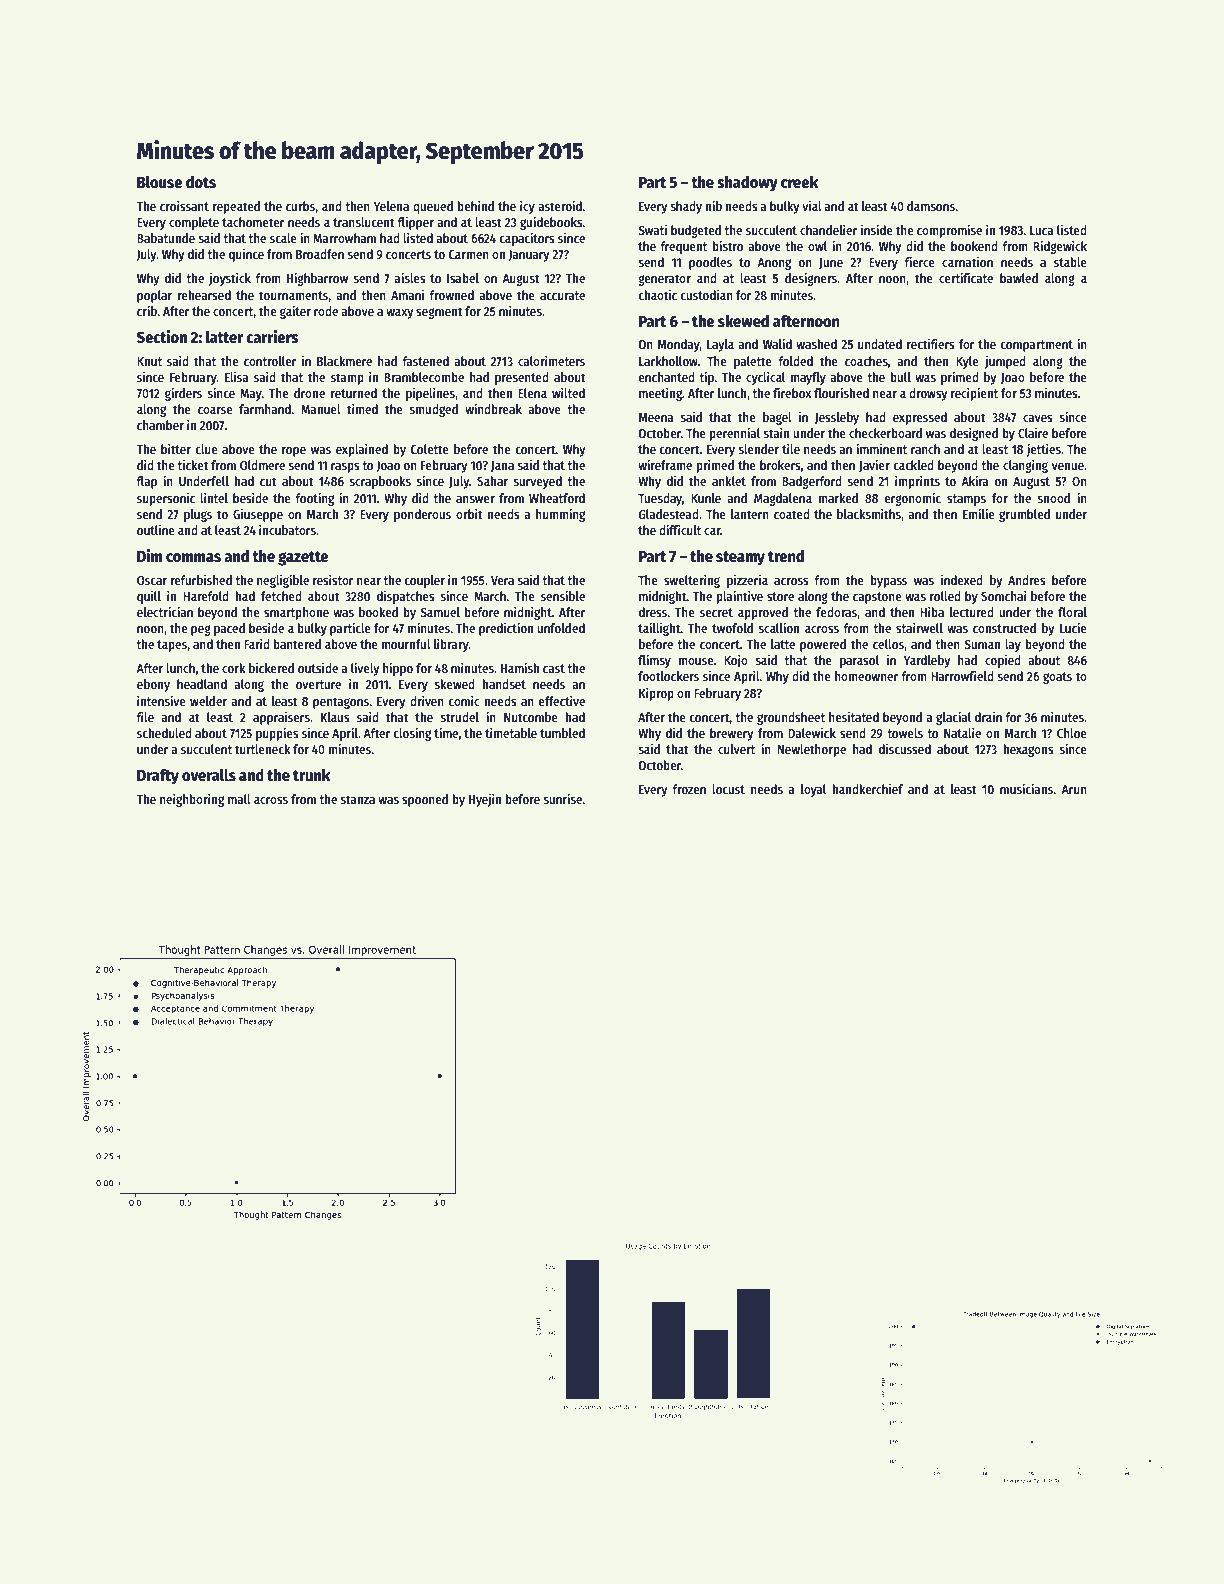 The width and height of the image is (1224, 1584). What do you see at coordinates (799, 182) in the image?
I see `creek` at bounding box center [799, 182].
